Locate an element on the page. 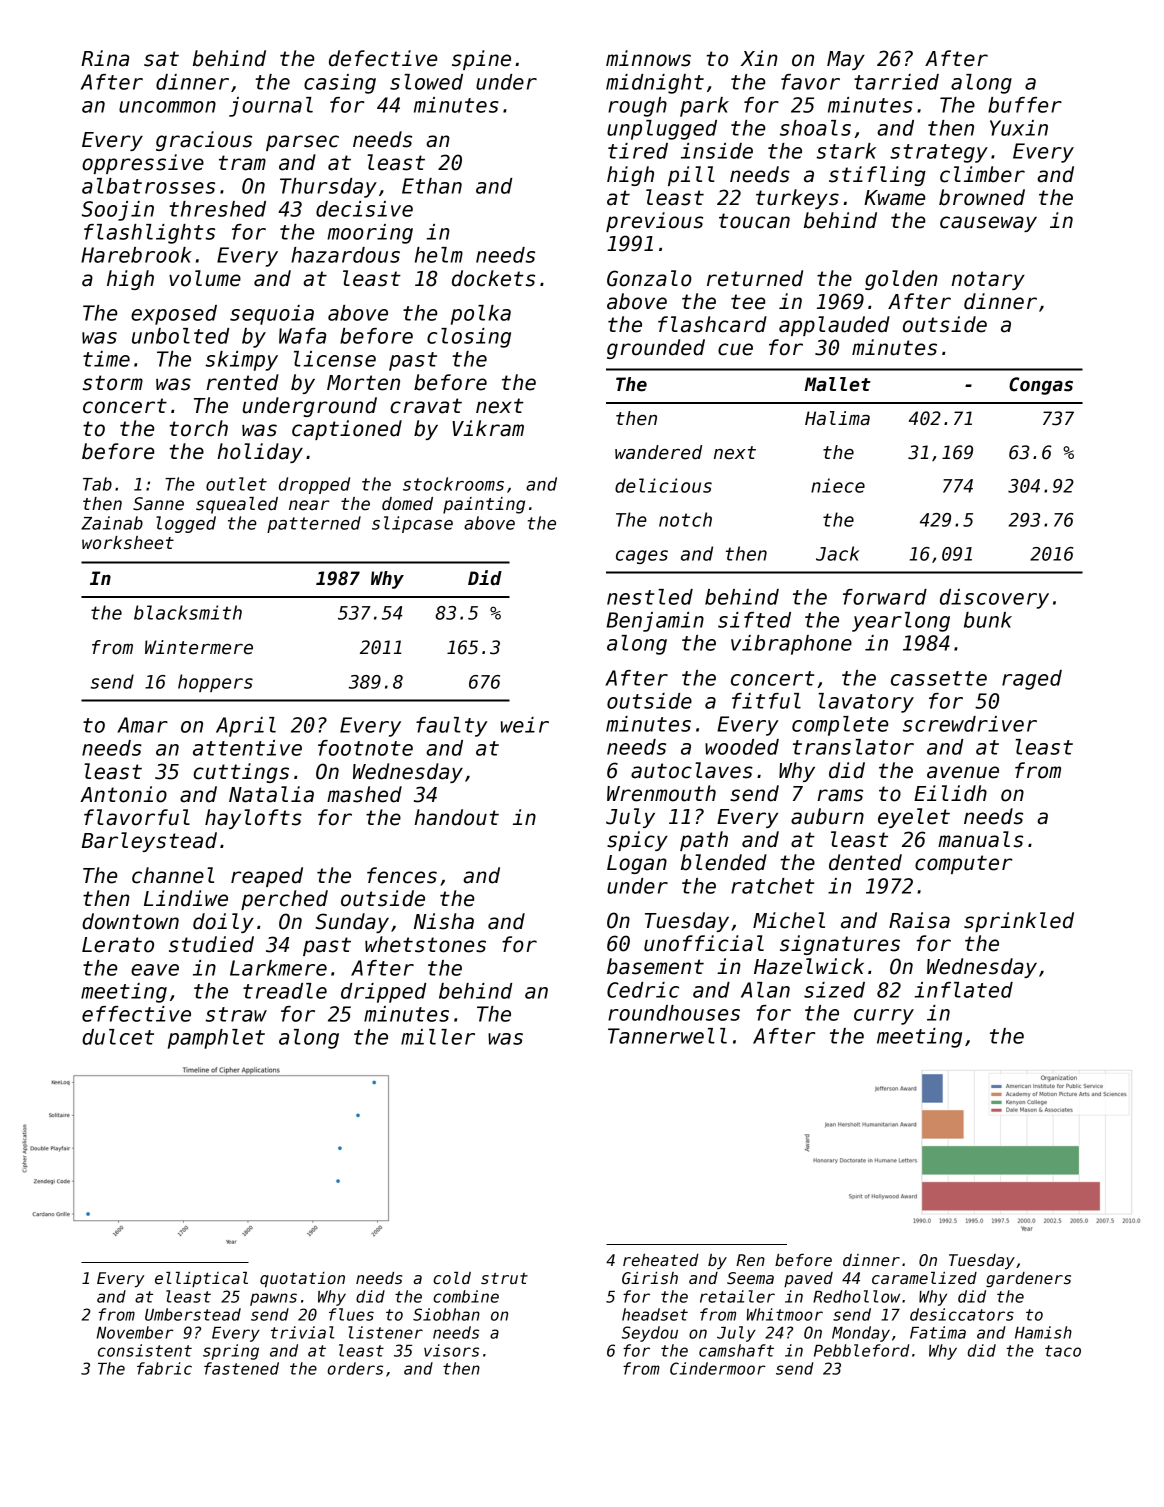  curry is located at coordinates (884, 1017).
